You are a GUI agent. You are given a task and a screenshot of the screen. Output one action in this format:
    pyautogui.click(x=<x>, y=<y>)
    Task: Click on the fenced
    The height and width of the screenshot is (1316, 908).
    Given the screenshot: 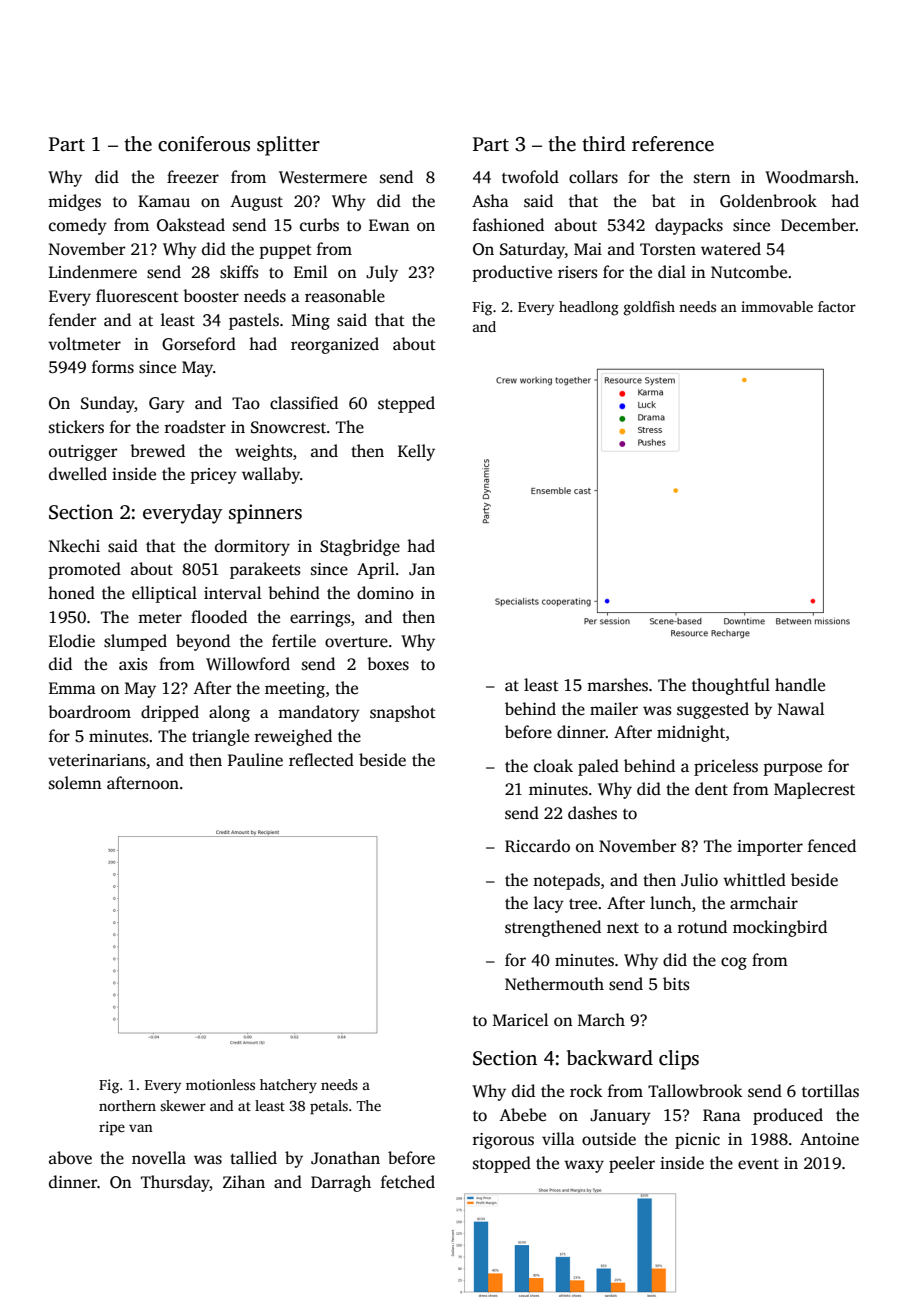 What is the action you would take?
    pyautogui.click(x=832, y=846)
